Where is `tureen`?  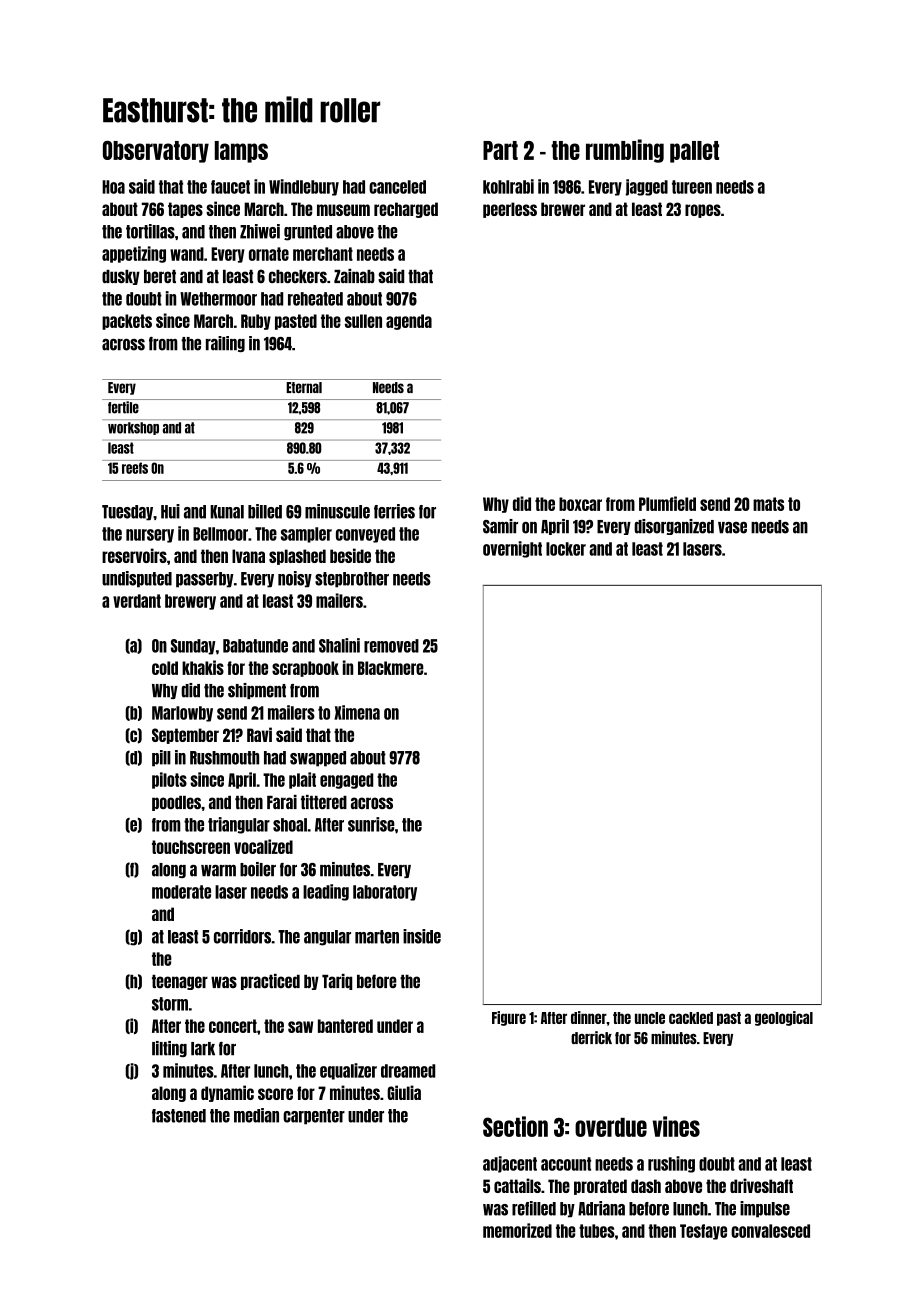
tureen is located at coordinates (692, 187).
